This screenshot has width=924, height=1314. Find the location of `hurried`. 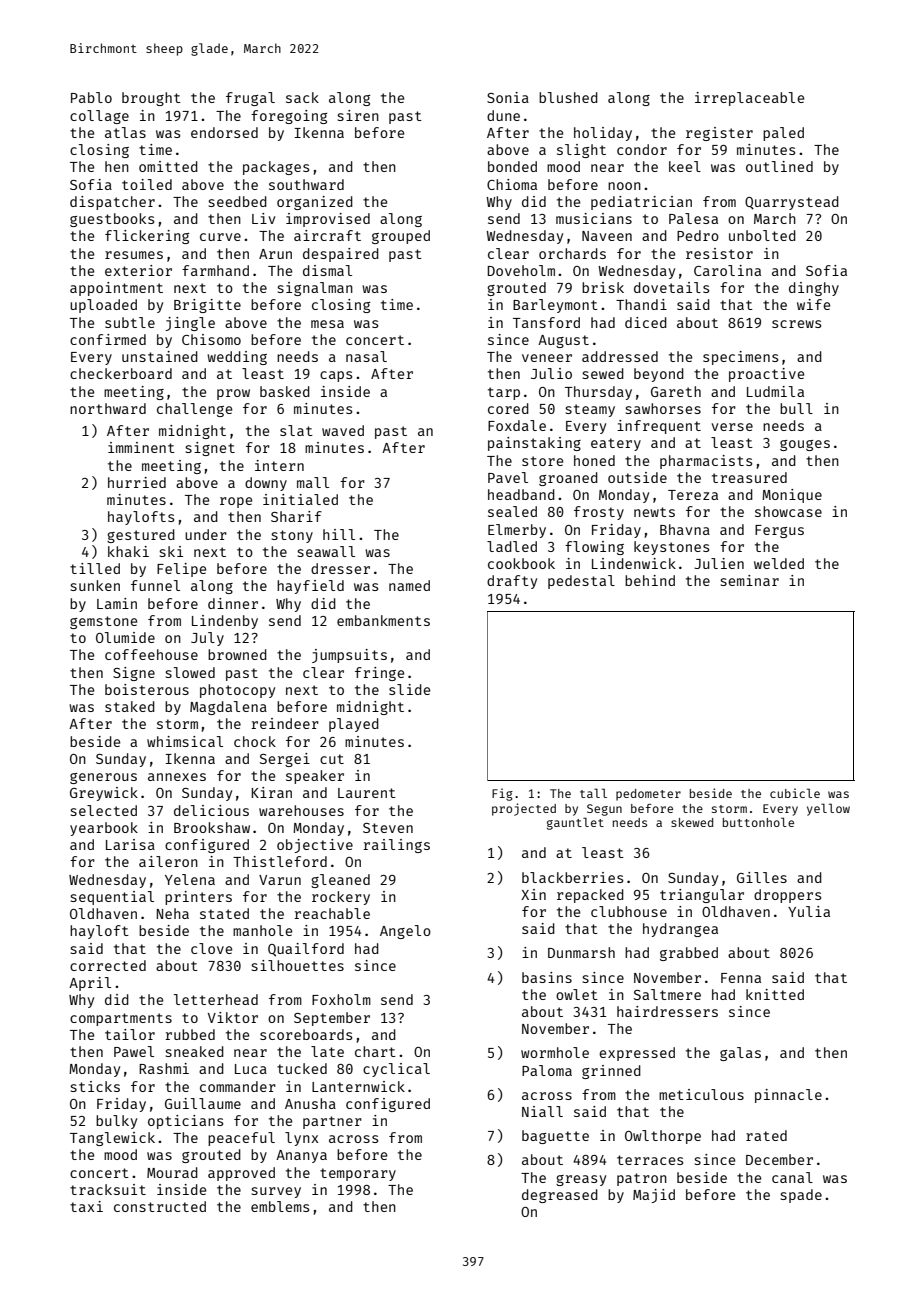

hurried is located at coordinates (137, 482).
